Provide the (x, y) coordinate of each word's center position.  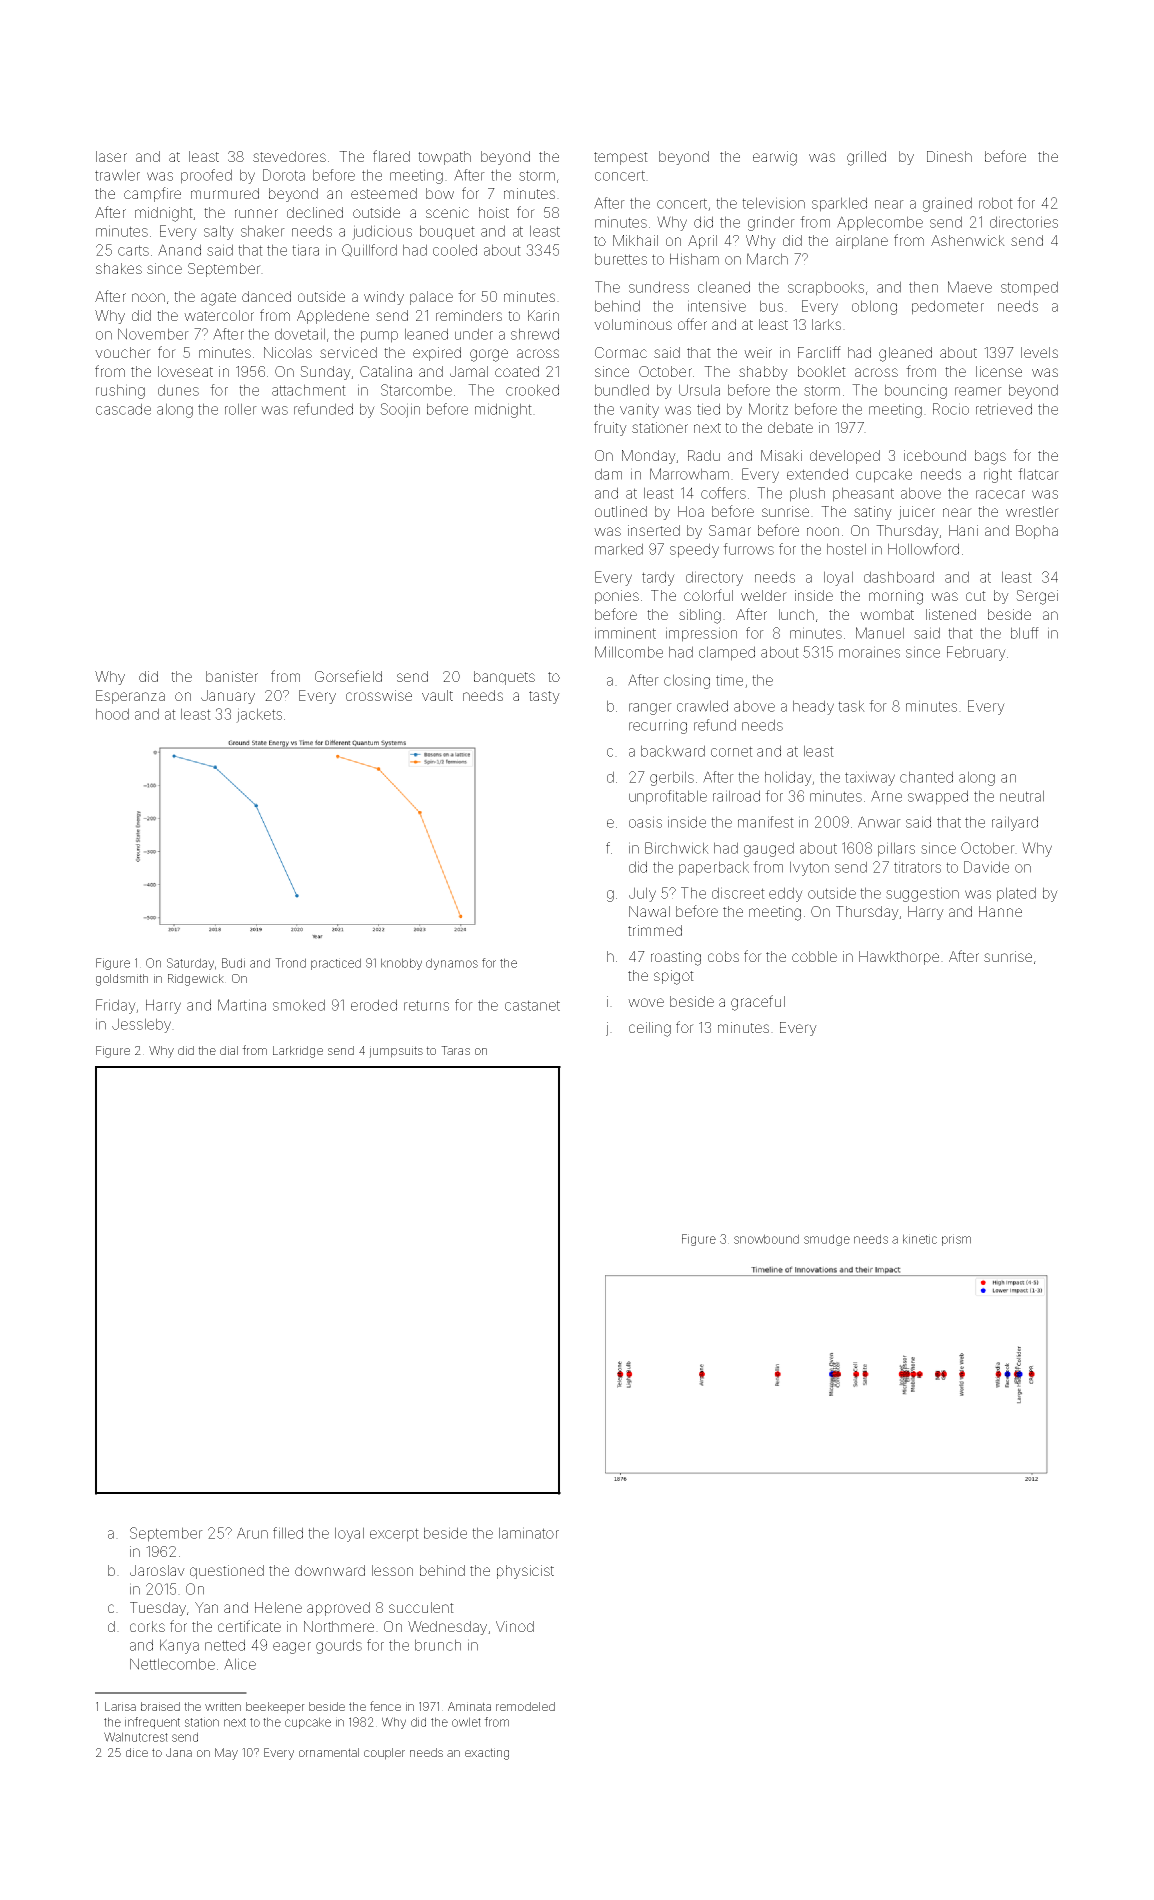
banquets (504, 678)
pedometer (948, 307)
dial (229, 1050)
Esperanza (130, 697)
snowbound (766, 1239)
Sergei (1037, 597)
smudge (827, 1240)
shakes (119, 268)
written (223, 1706)
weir (758, 352)
